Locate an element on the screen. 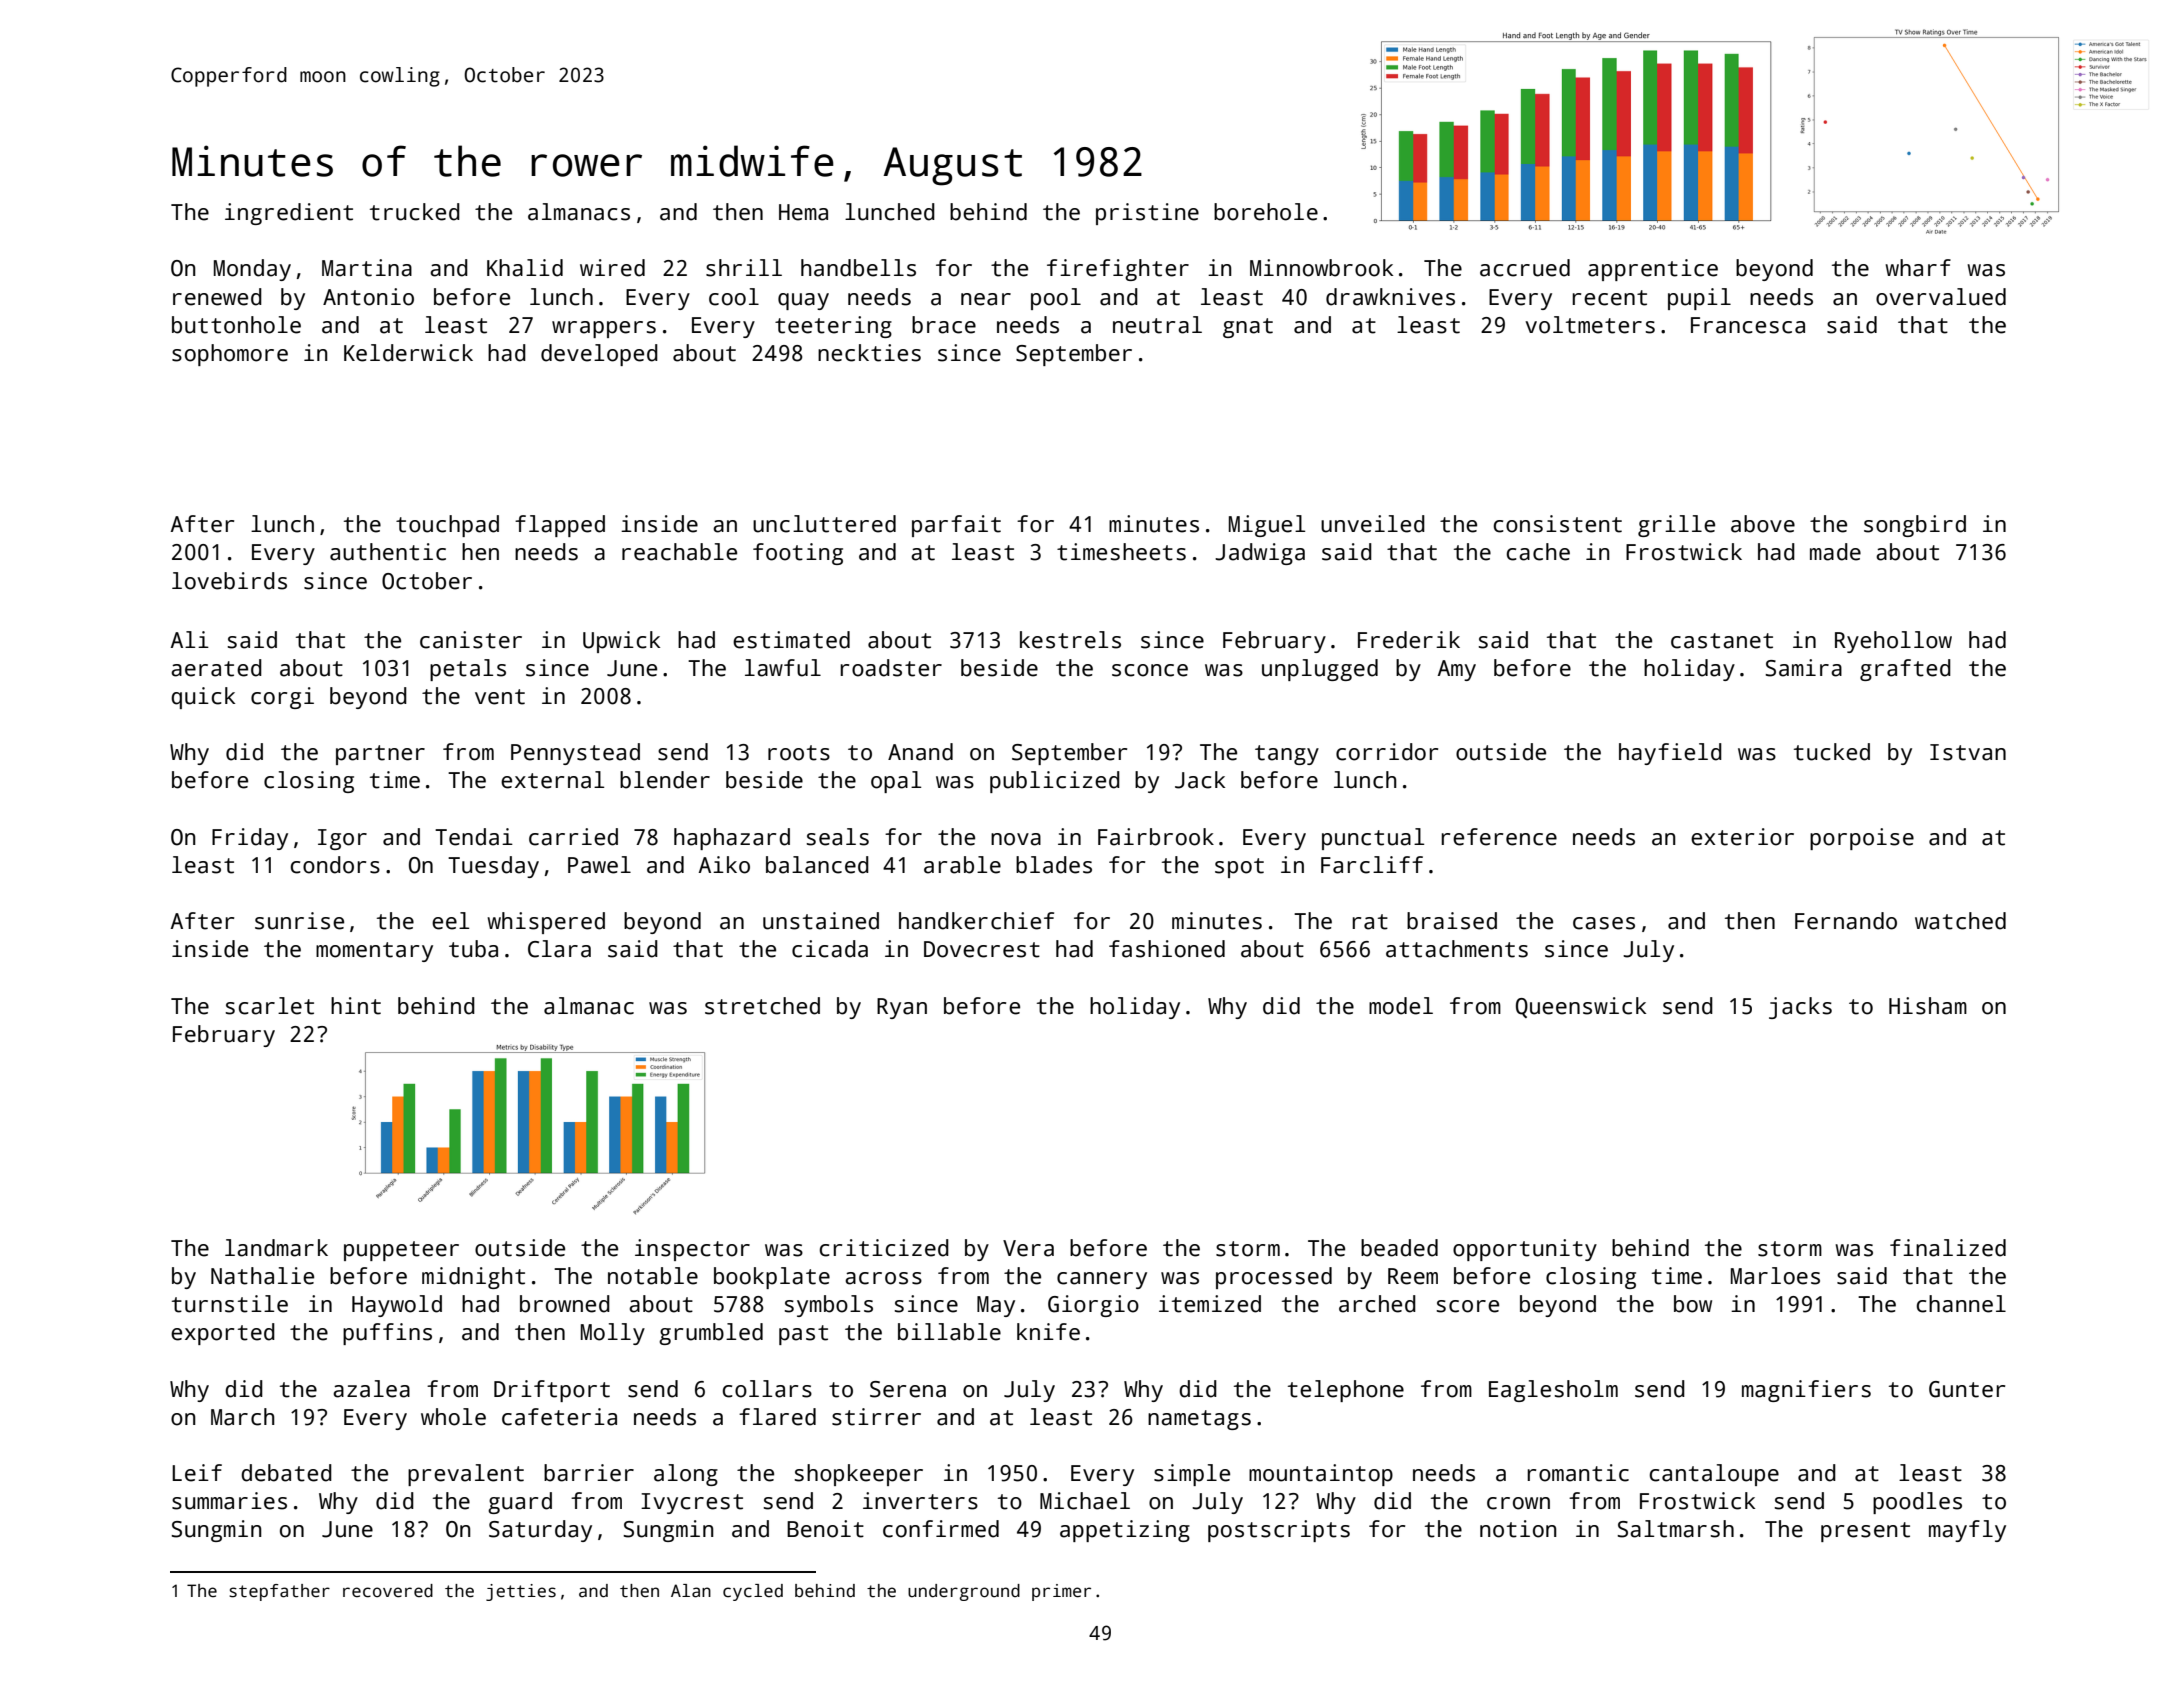  mountaintop is located at coordinates (1321, 1475).
